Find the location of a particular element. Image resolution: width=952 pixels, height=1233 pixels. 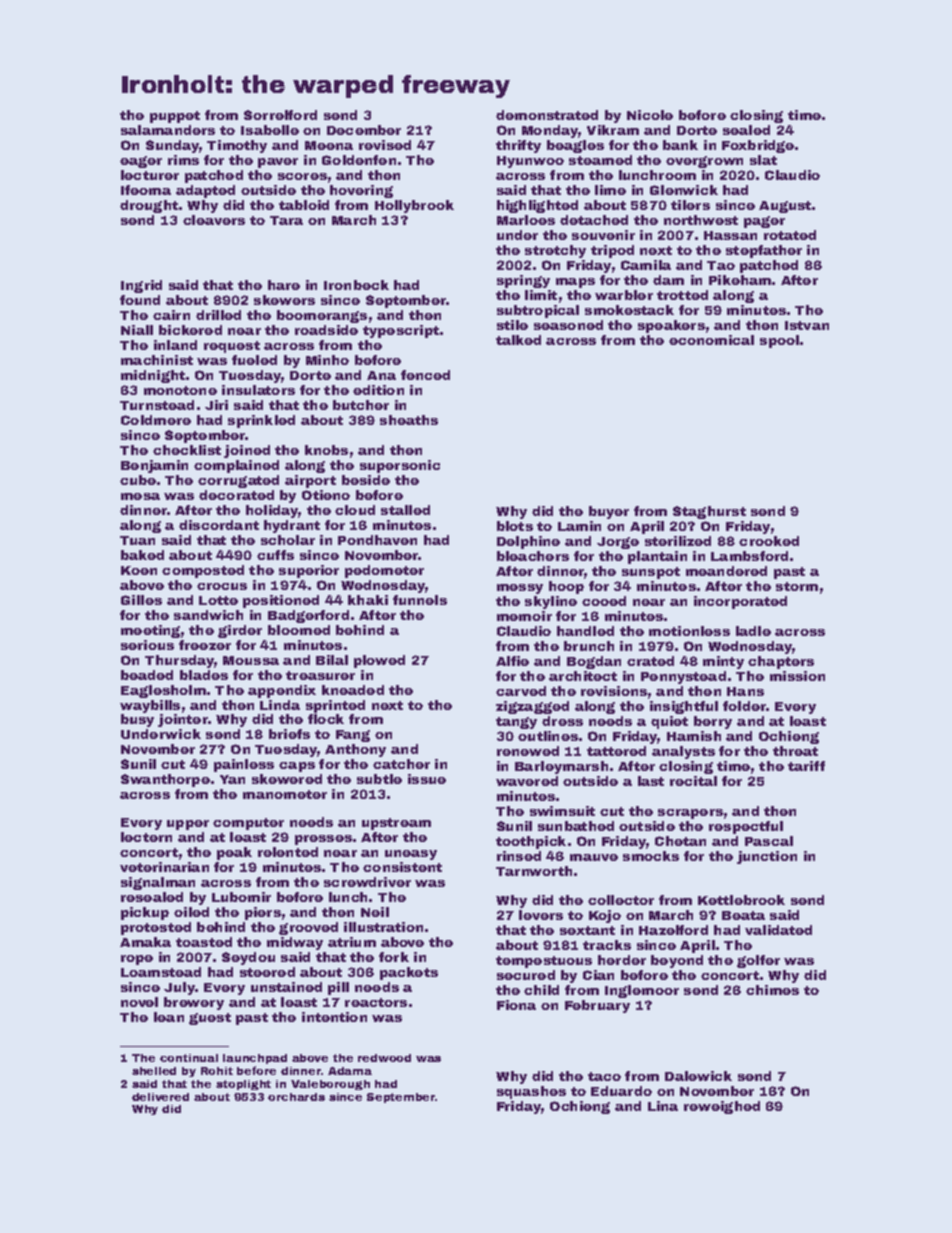

Nicole is located at coordinates (650, 115).
